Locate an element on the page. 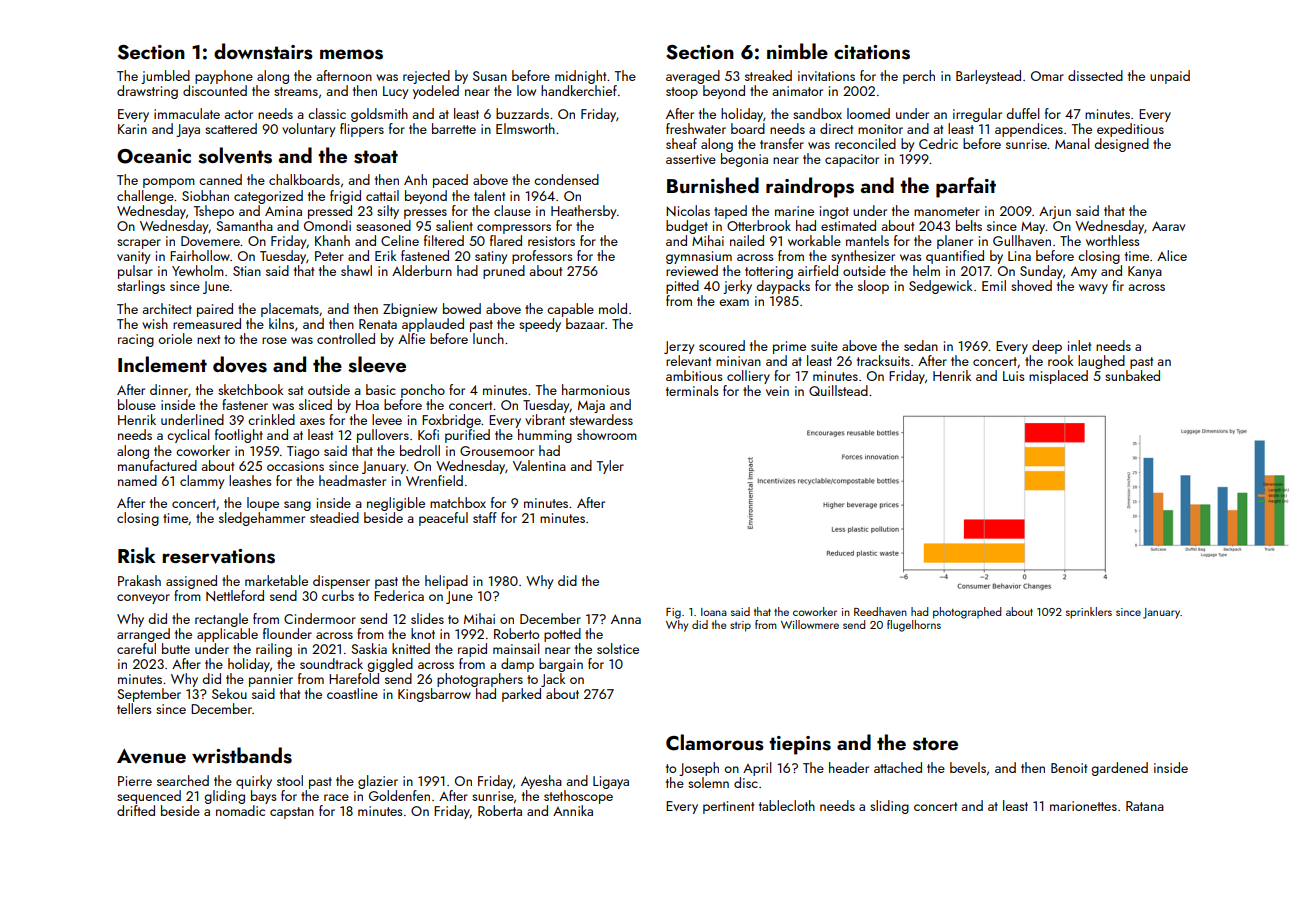 This image has height=924, width=1308. memos is located at coordinates (351, 54).
